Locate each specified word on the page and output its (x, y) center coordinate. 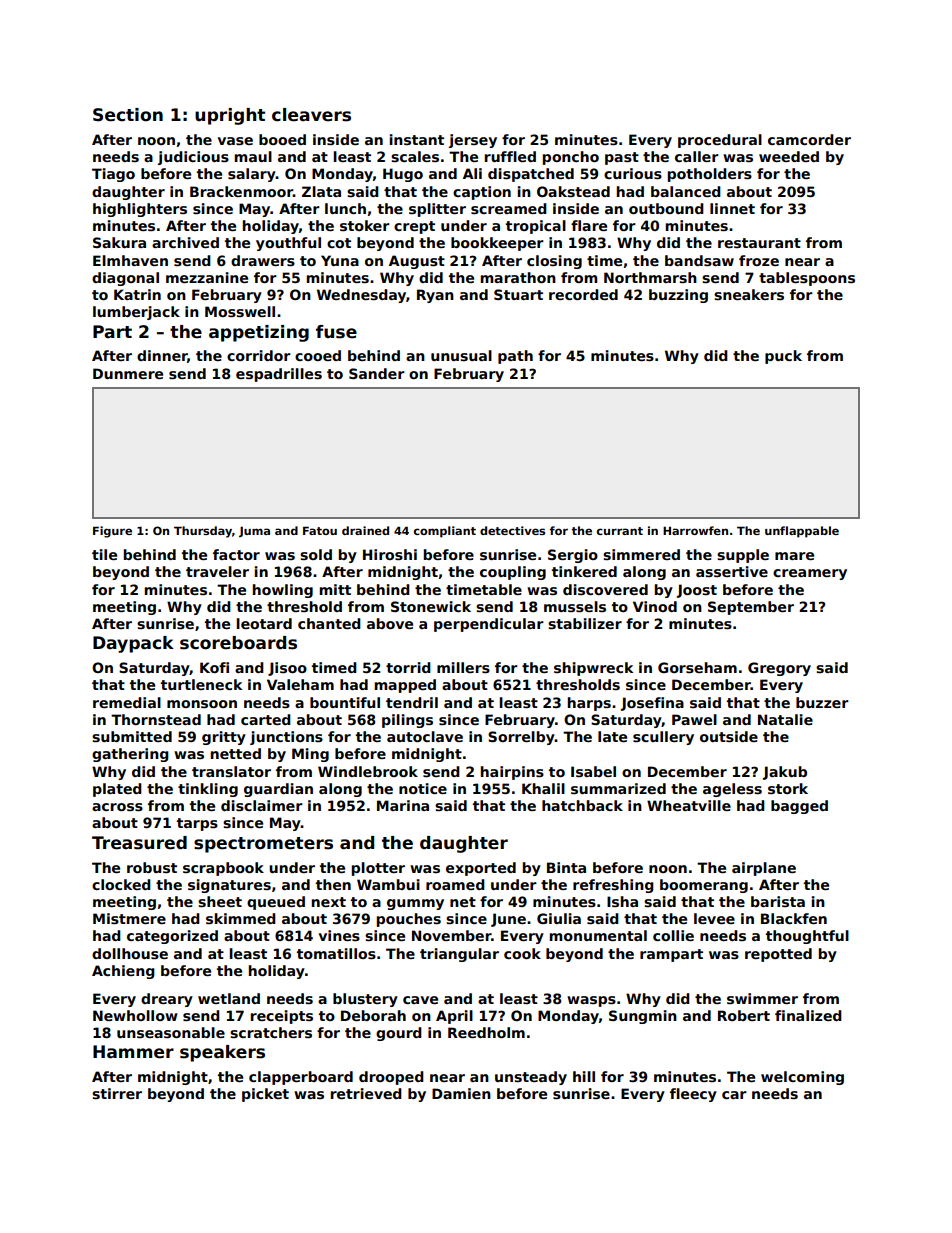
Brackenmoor (241, 191)
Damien (461, 1093)
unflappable (802, 532)
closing (554, 262)
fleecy (693, 1095)
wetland (229, 998)
